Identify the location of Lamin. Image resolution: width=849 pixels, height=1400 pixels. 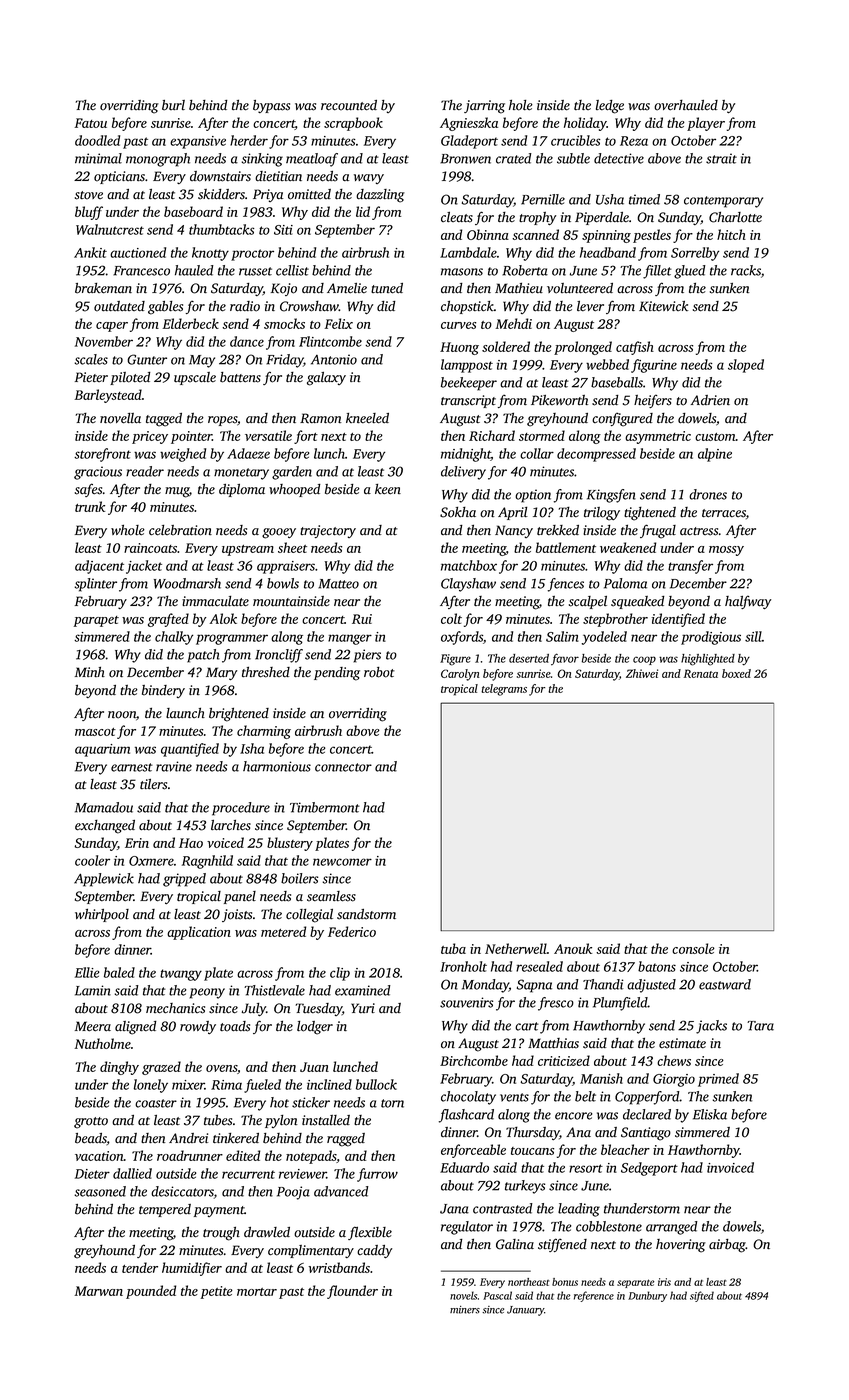
(93, 990).
